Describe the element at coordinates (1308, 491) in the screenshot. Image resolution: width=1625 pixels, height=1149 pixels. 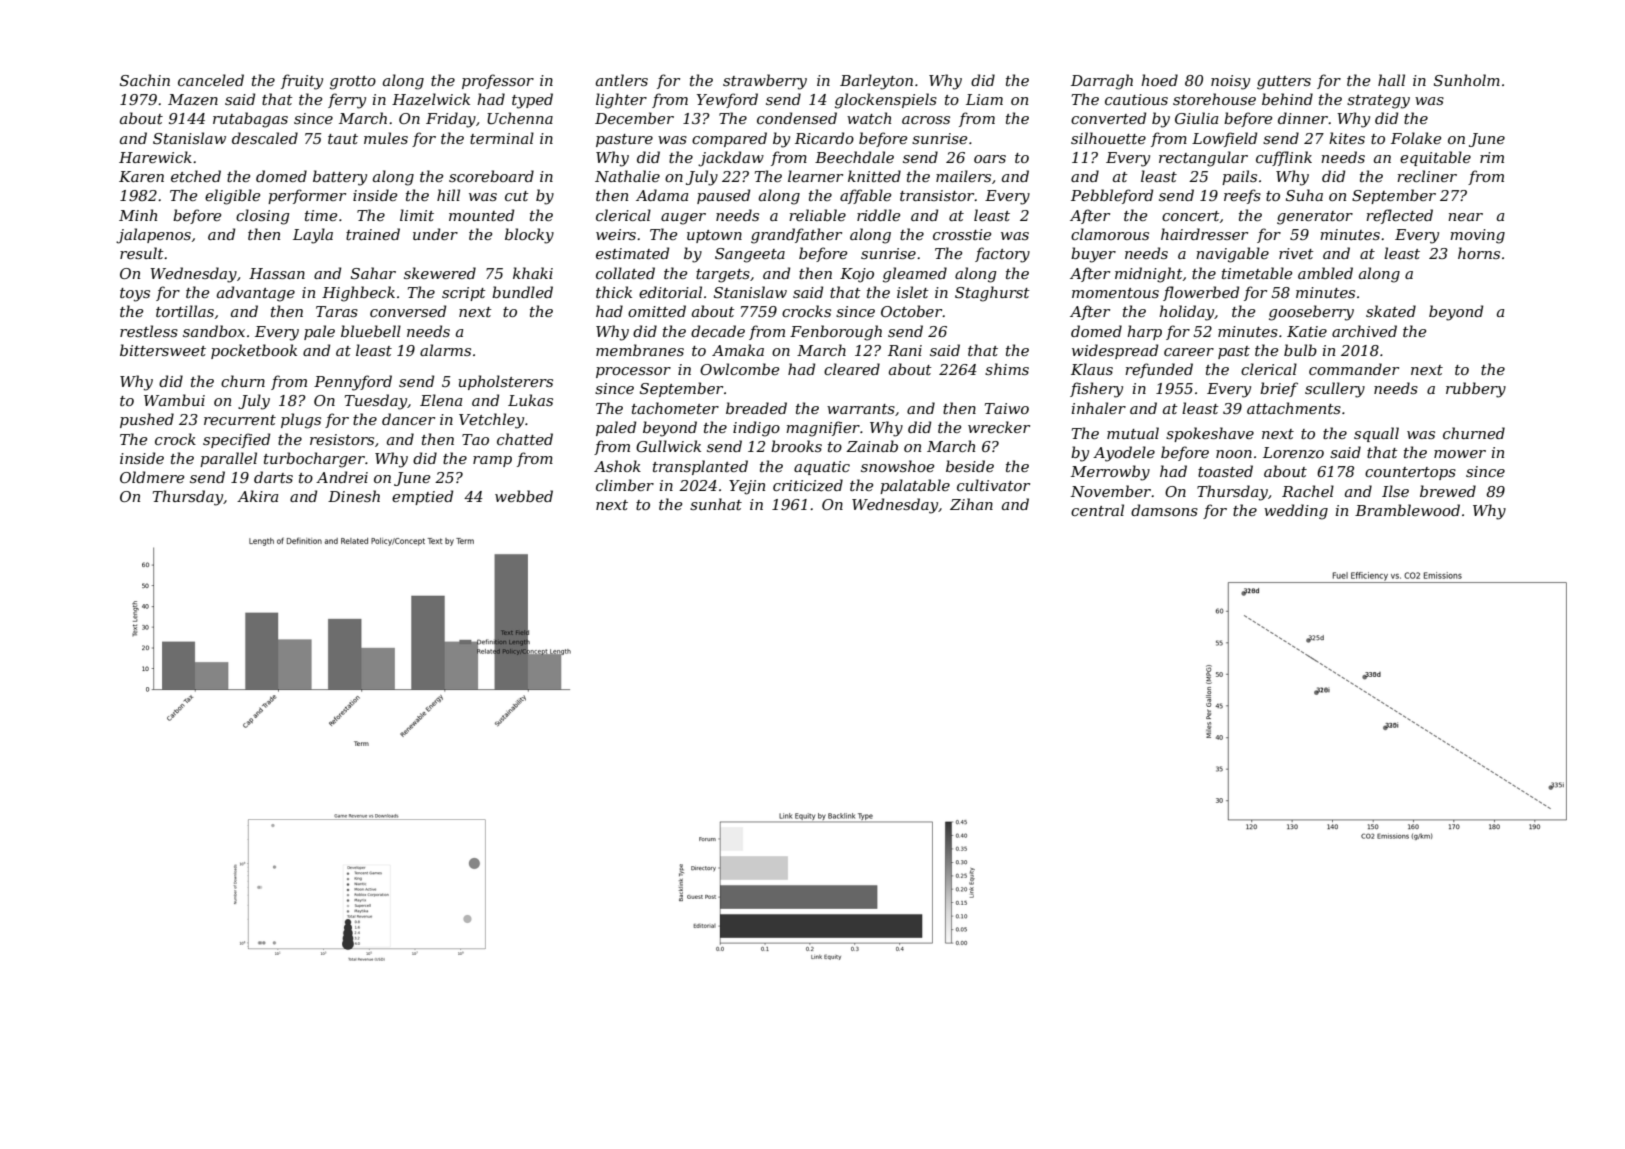
I see `Rachel` at that location.
